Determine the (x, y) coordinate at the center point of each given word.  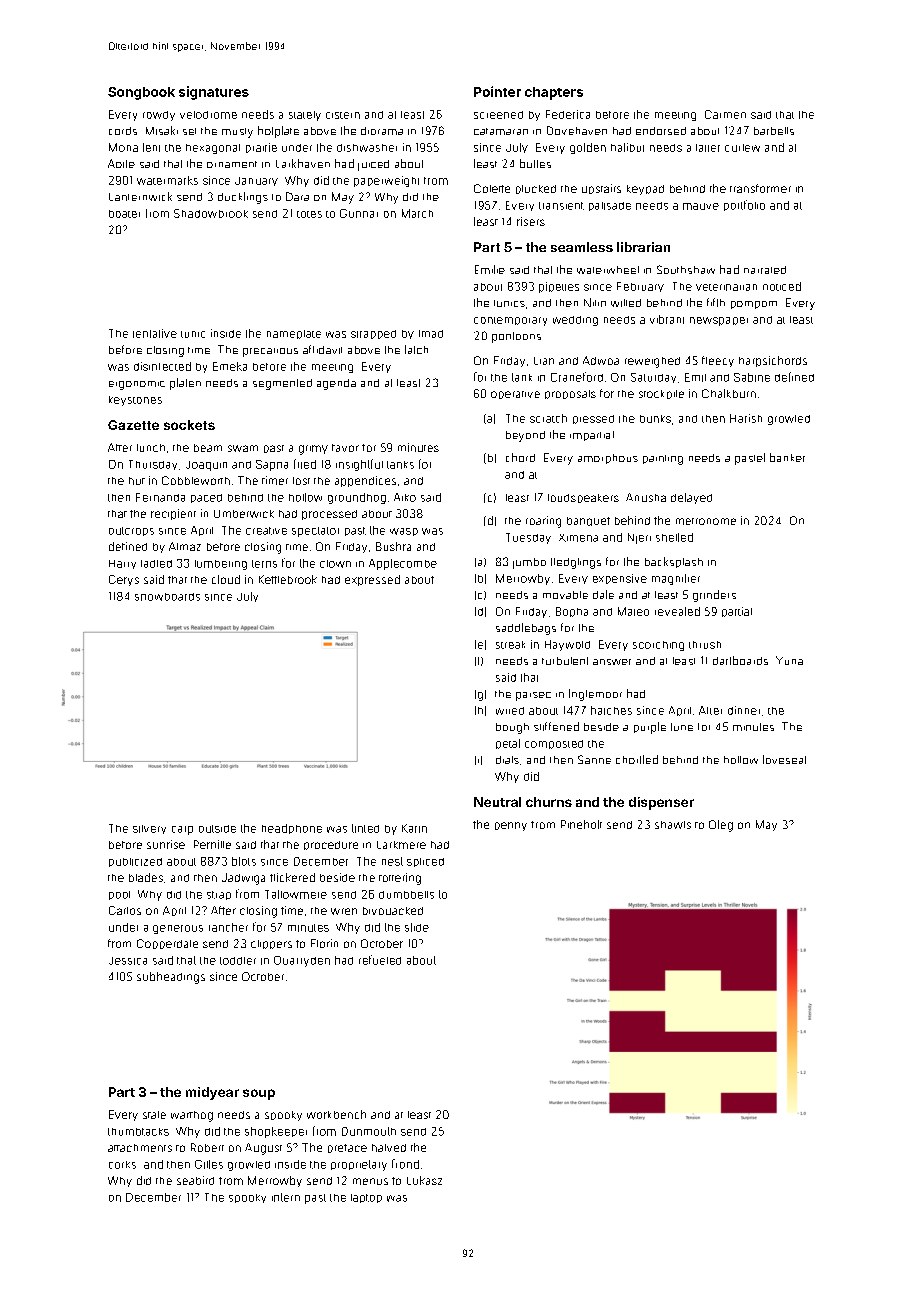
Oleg (721, 826)
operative (515, 395)
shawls (673, 825)
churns (549, 802)
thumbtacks (138, 1132)
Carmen (725, 114)
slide (417, 927)
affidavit (322, 349)
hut (137, 481)
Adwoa (601, 360)
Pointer (497, 91)
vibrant (667, 319)
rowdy (159, 116)
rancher (228, 927)
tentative (155, 333)
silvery (149, 829)
